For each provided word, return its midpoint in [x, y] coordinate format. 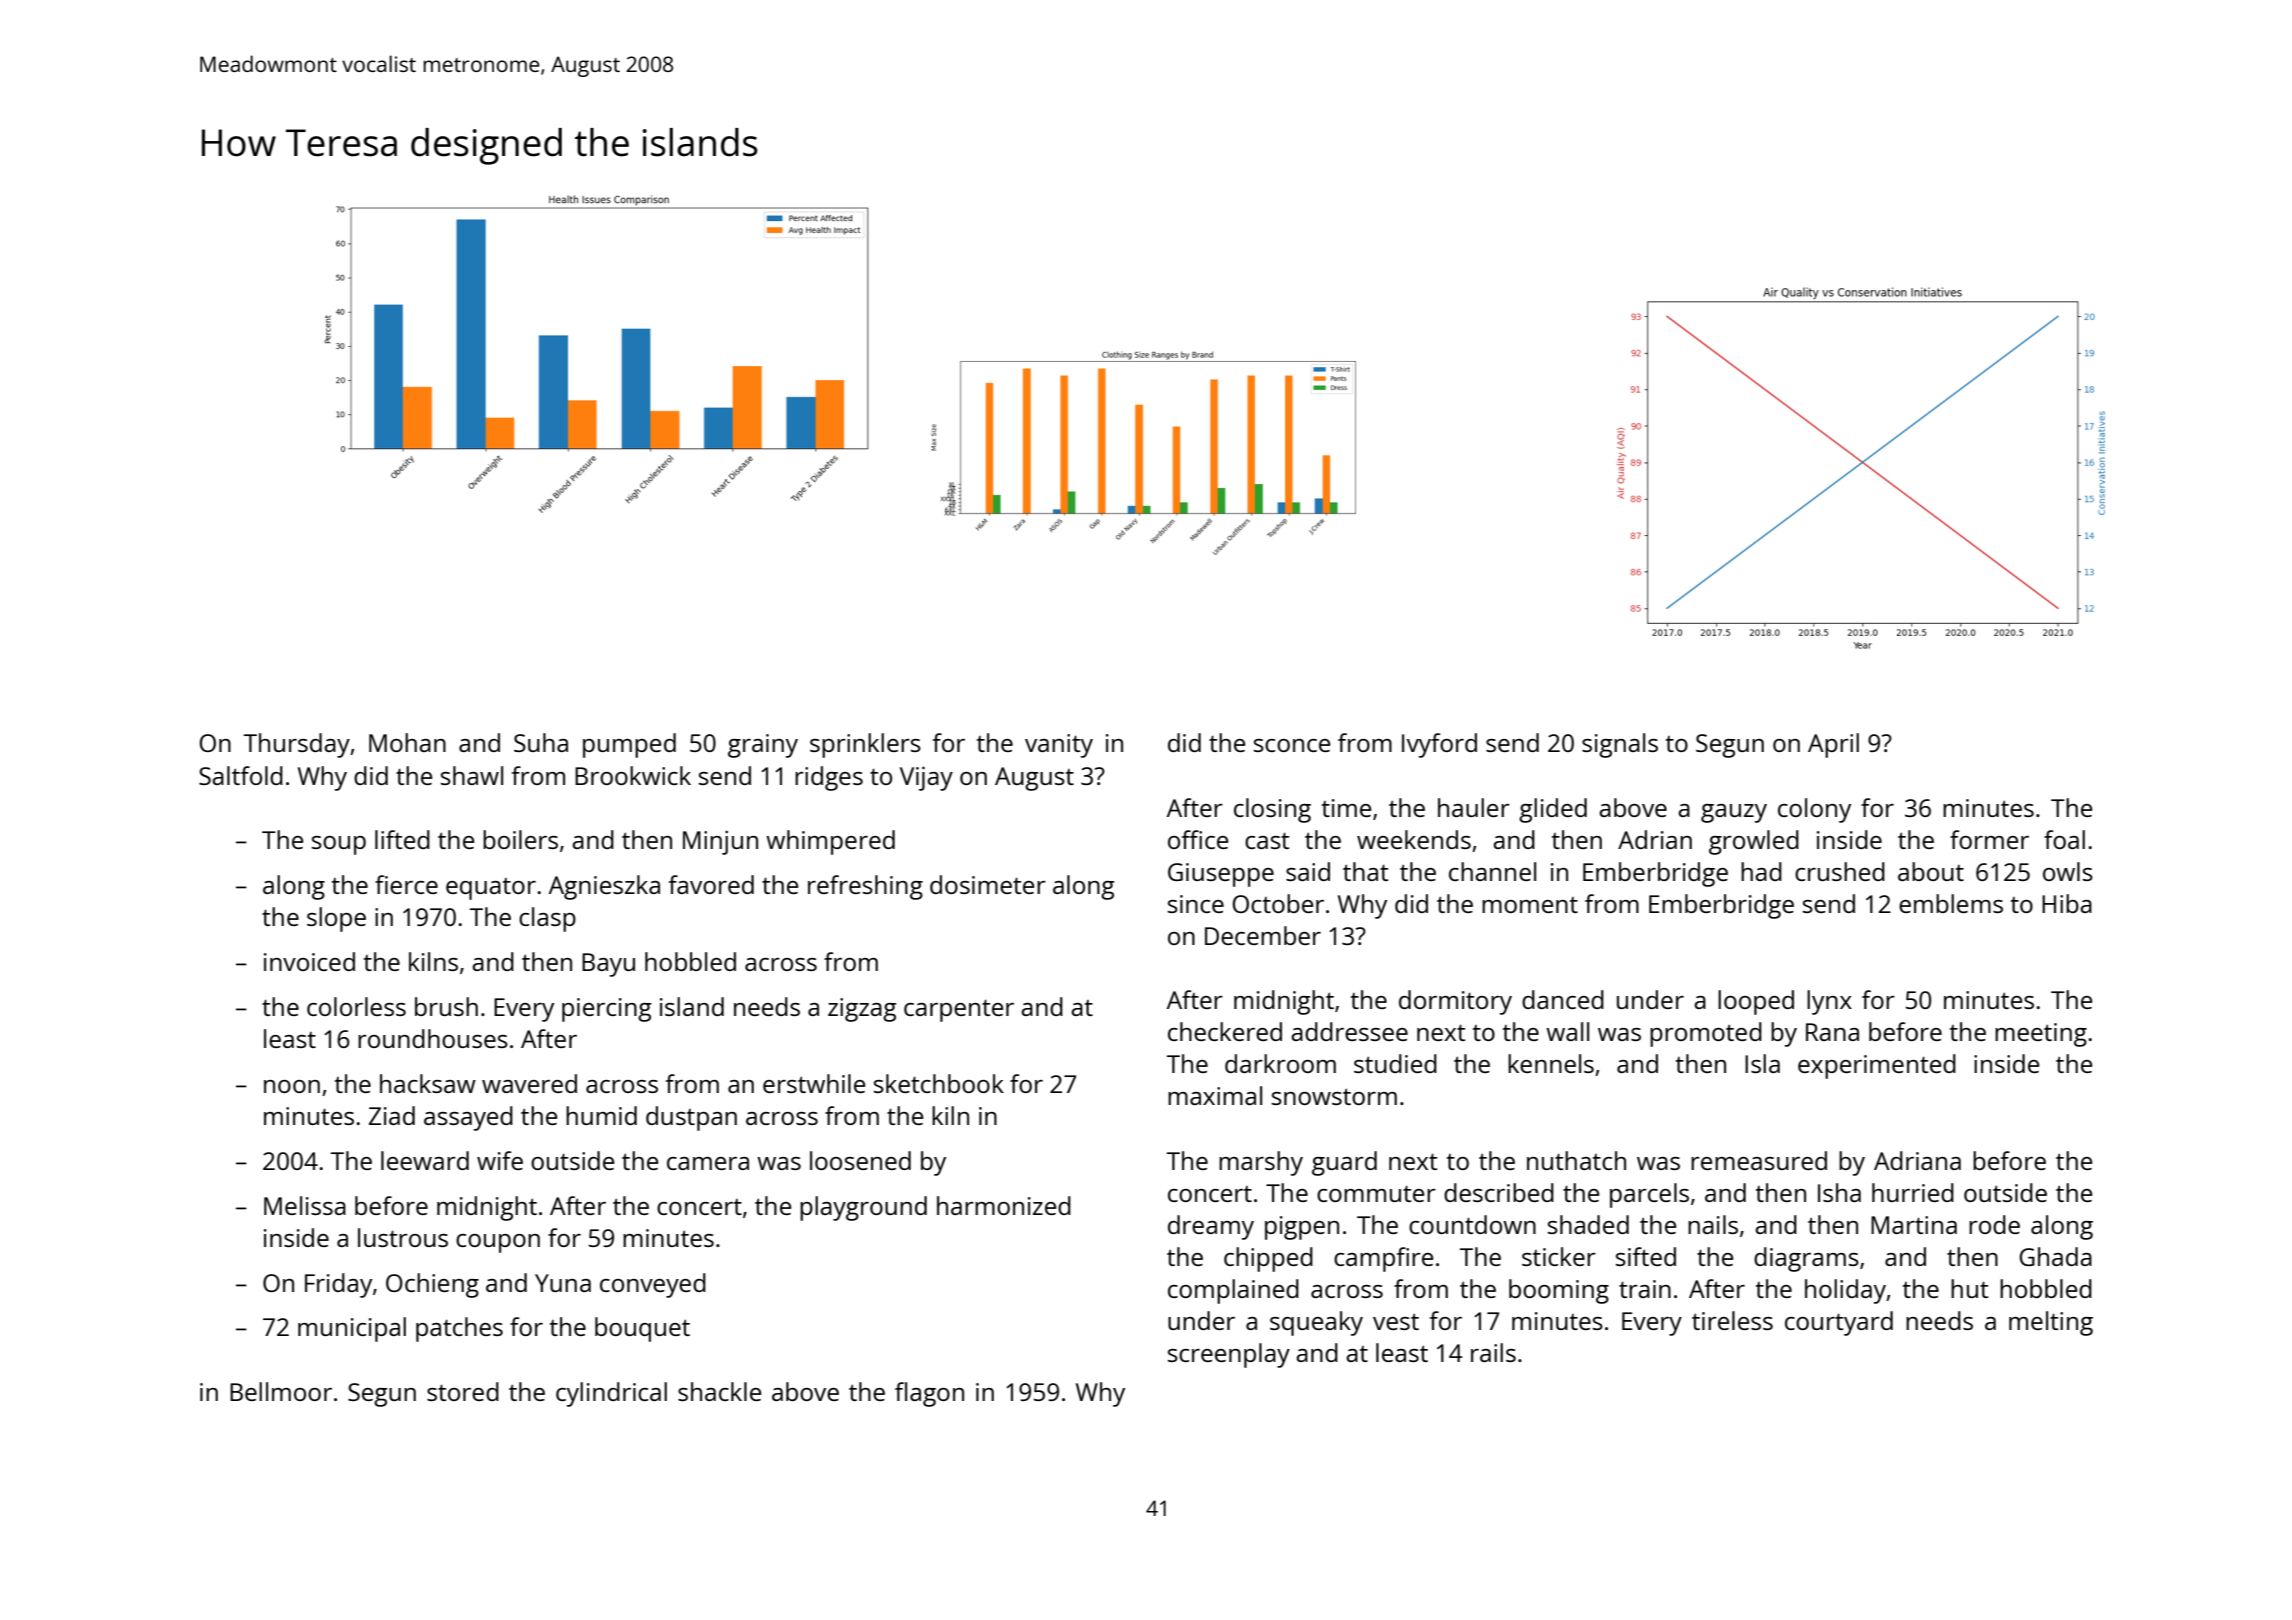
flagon [929, 1394]
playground [863, 1208]
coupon [498, 1243]
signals [1620, 745]
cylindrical [611, 1394]
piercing [606, 1010]
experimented [1877, 1066]
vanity [1059, 746]
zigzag [862, 1010]
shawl [472, 775]
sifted [1646, 1256]
